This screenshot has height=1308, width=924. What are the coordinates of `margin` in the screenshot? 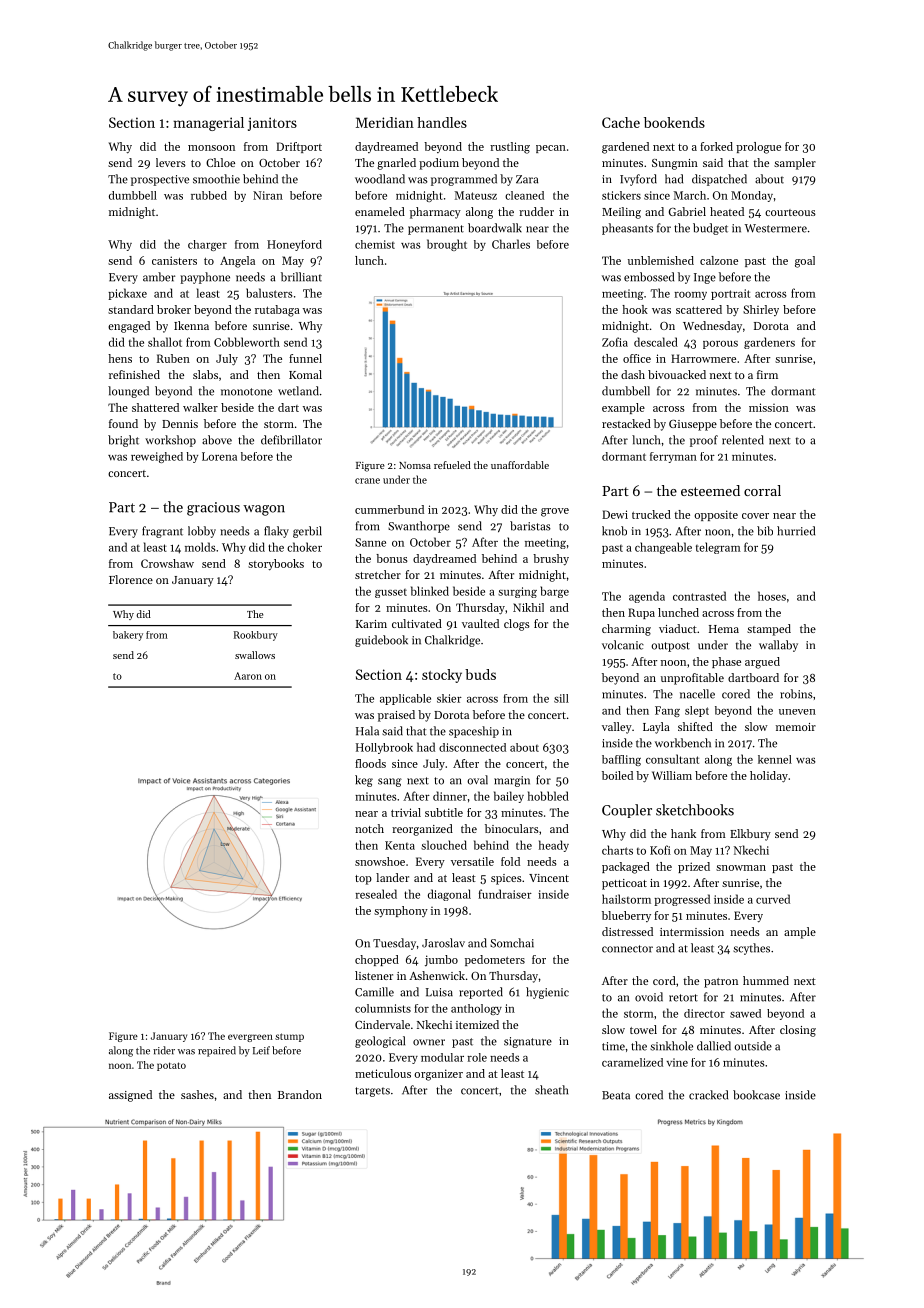 It's located at (512, 781).
